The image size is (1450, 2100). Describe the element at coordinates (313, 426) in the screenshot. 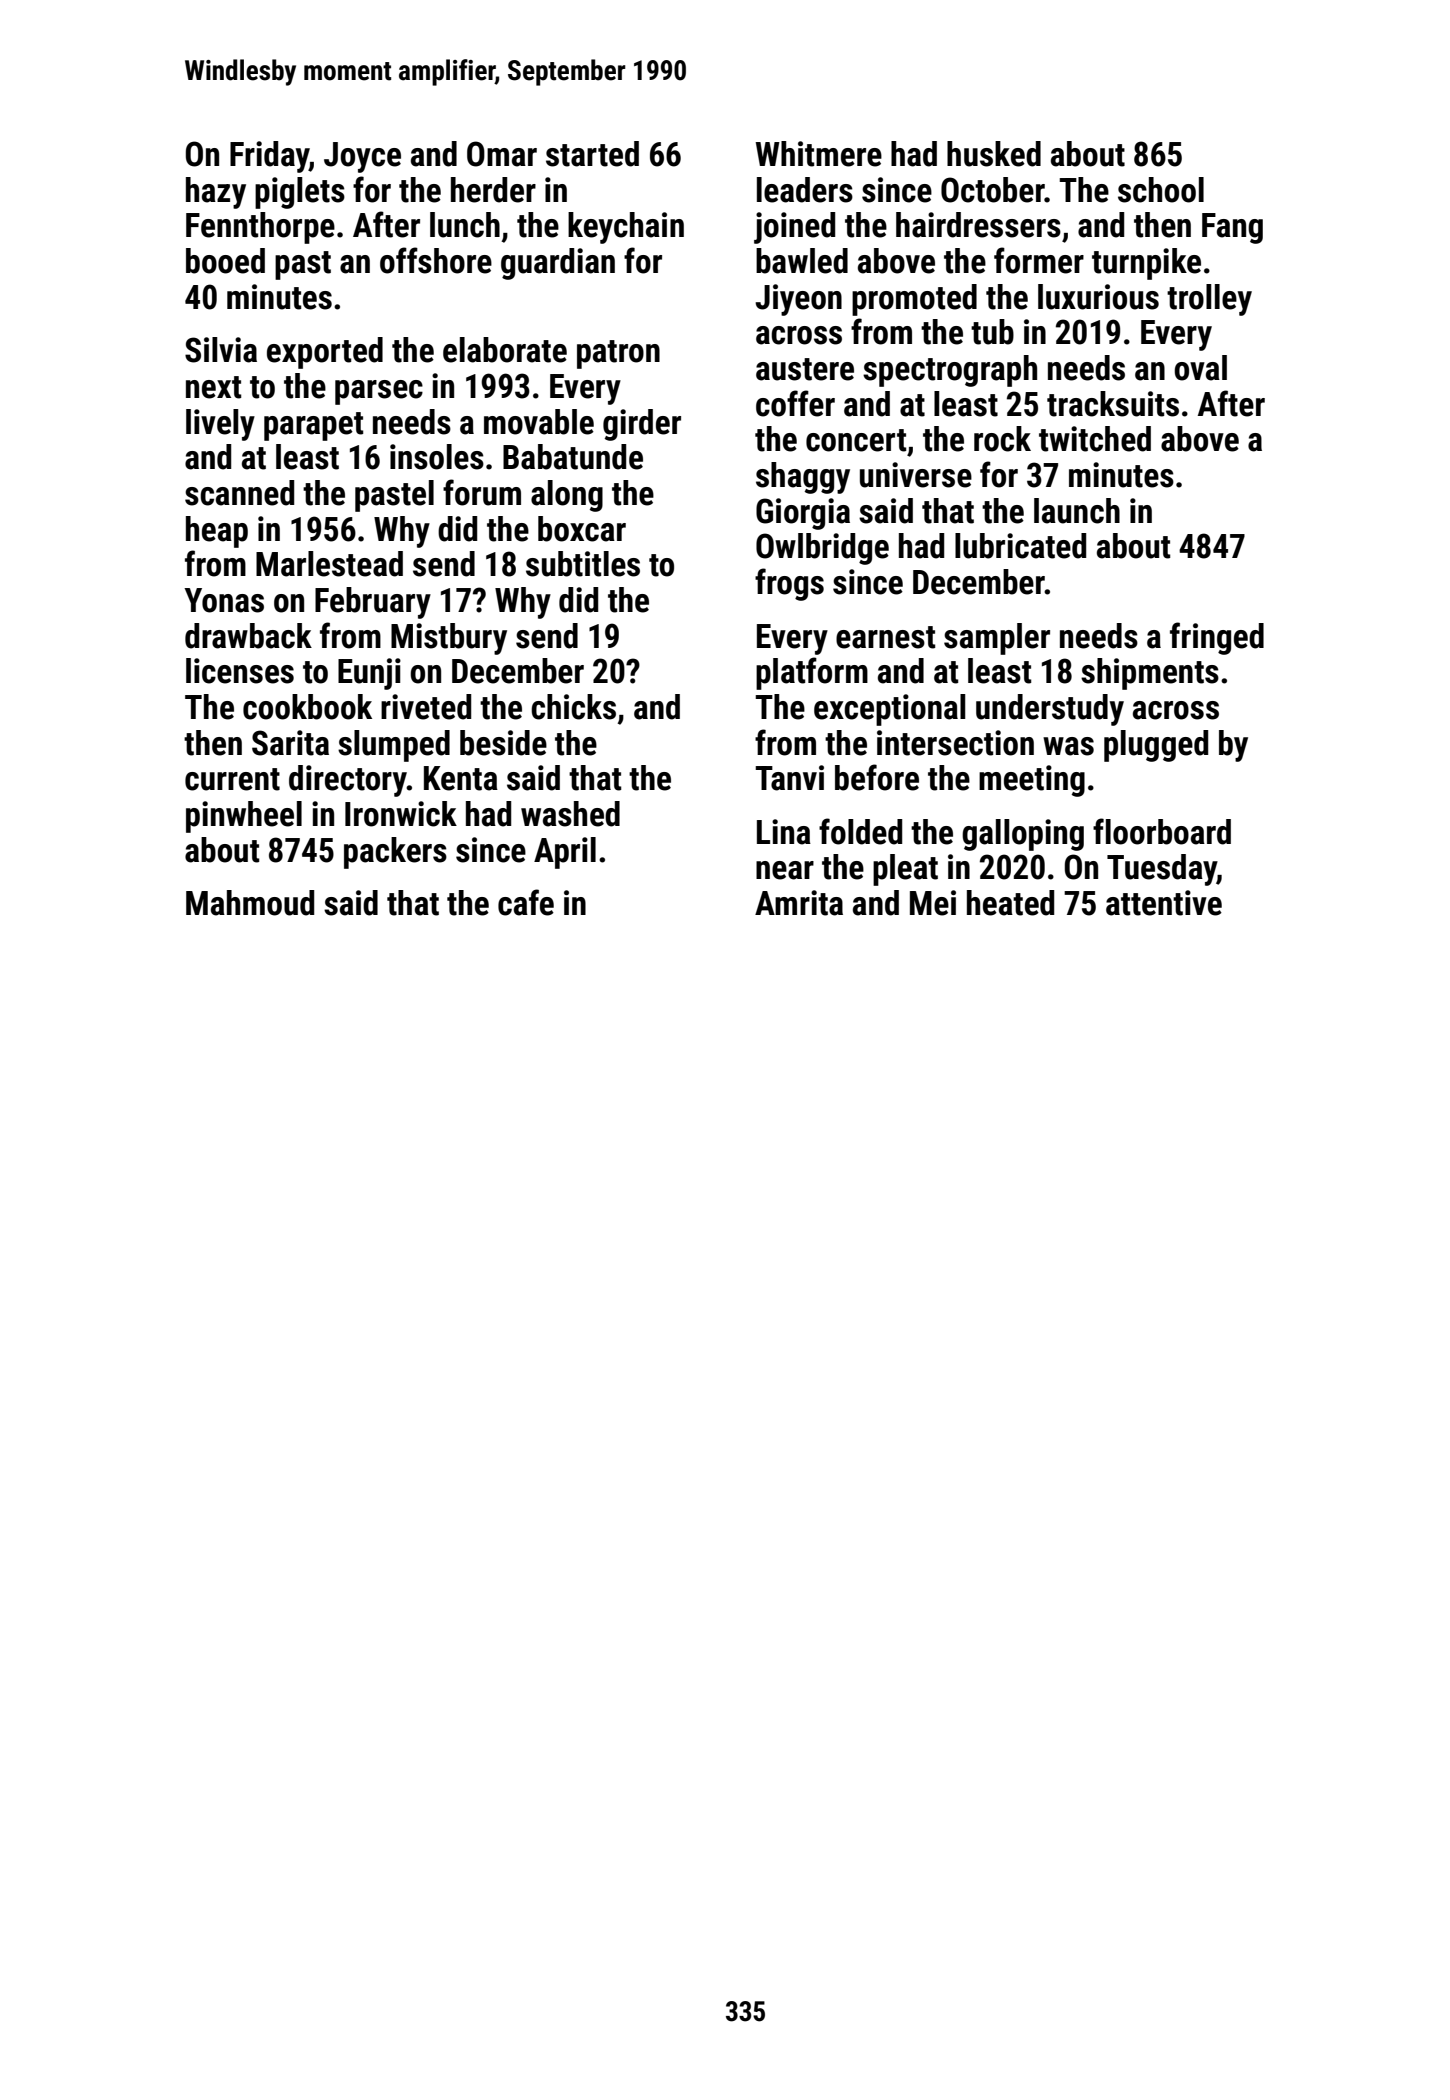

I see `parapet` at that location.
